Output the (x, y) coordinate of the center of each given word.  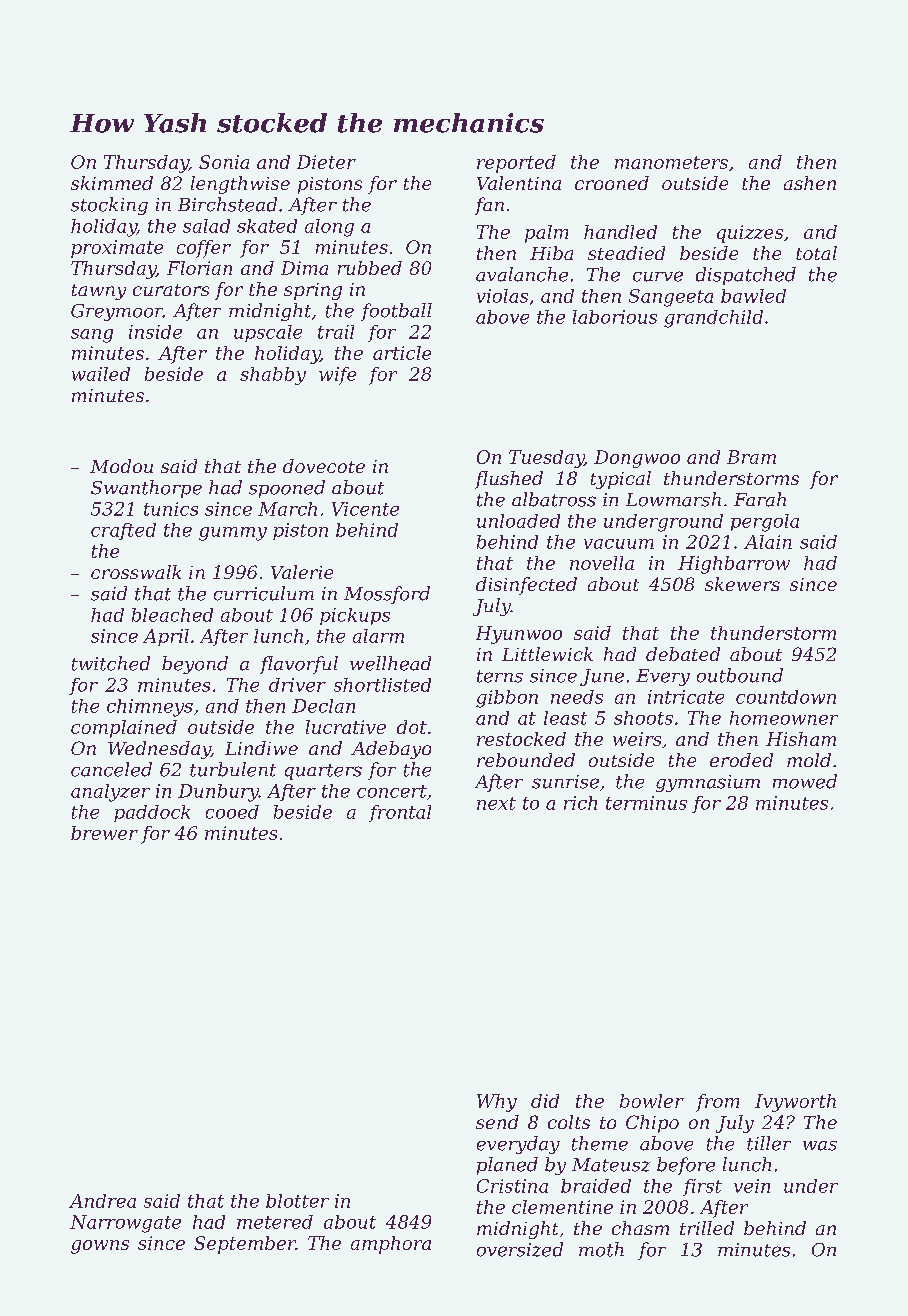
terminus (646, 803)
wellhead (390, 663)
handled (620, 232)
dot (412, 727)
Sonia (224, 162)
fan (489, 206)
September (245, 1245)
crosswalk (136, 572)
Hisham (801, 739)
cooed (232, 812)
